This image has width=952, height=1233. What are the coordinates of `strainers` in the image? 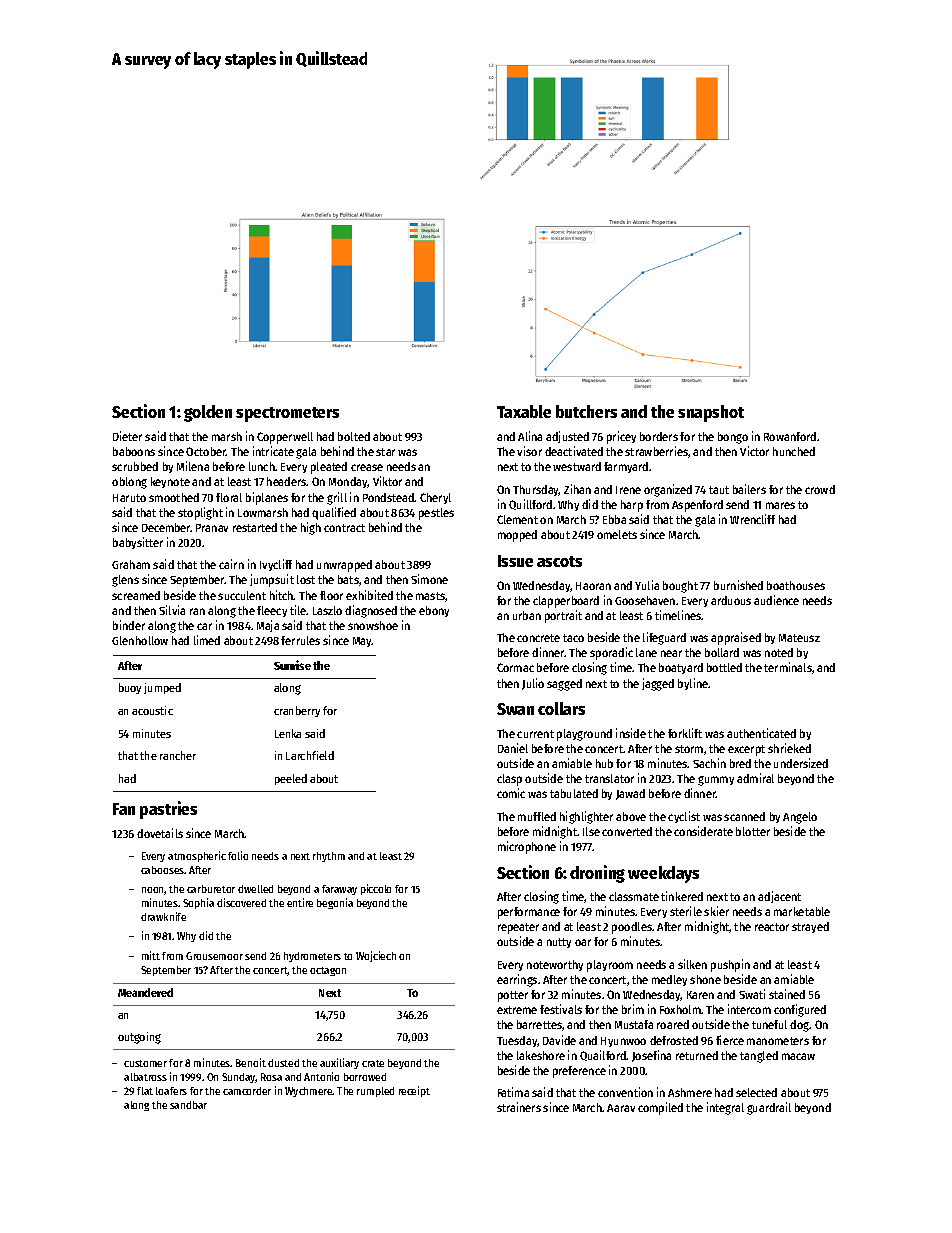 It's located at (519, 1107).
